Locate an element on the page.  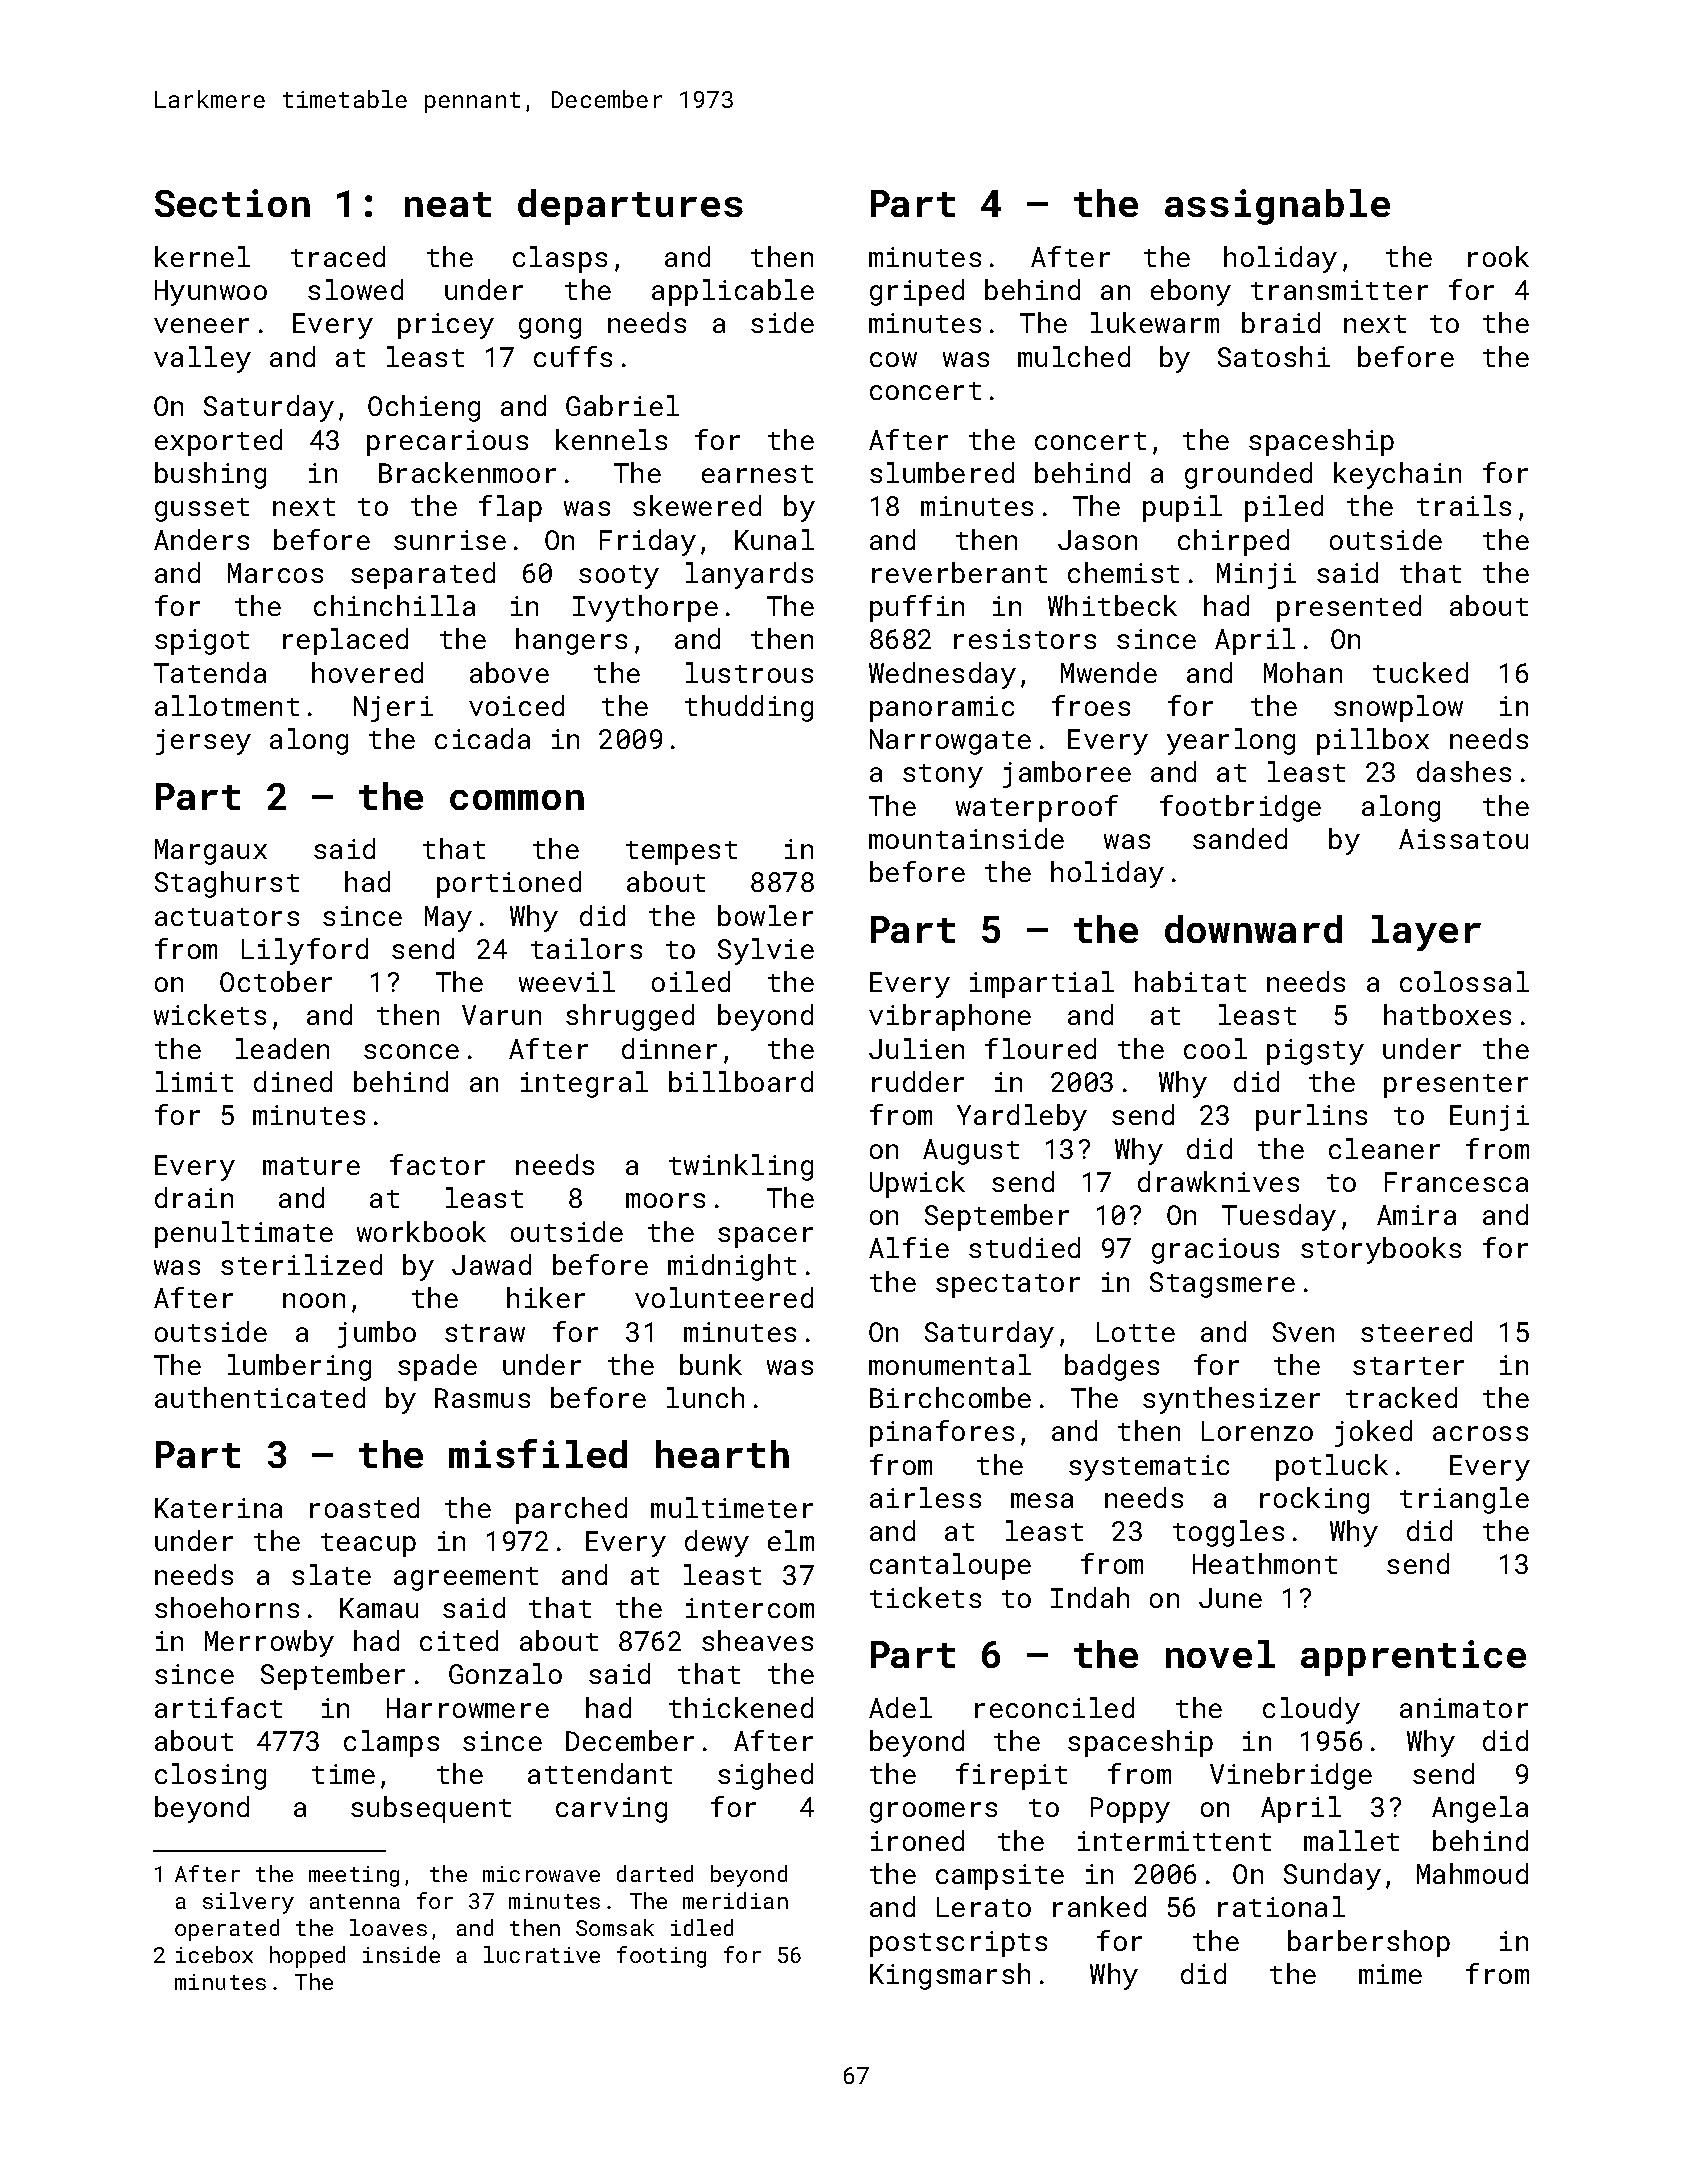
hopped is located at coordinates (307, 1957).
